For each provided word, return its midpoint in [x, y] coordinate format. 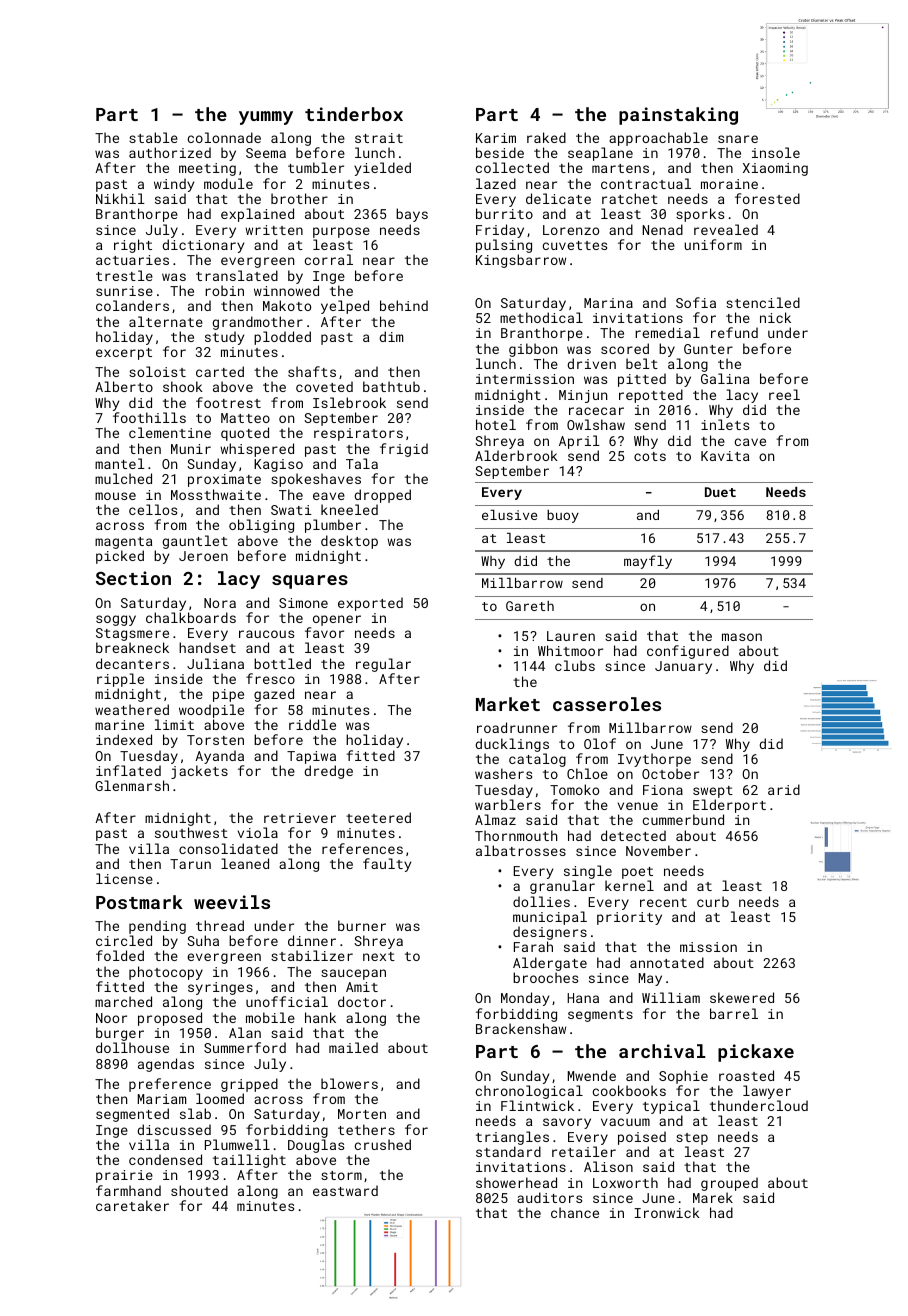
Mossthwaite [216, 494]
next [379, 956]
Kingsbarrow [521, 261]
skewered [742, 997]
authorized [170, 152]
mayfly [648, 562]
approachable [658, 139]
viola [258, 832]
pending [157, 927]
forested [767, 198]
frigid [404, 450]
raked [546, 137]
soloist [157, 371]
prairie [124, 1176]
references [362, 848]
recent [663, 902]
